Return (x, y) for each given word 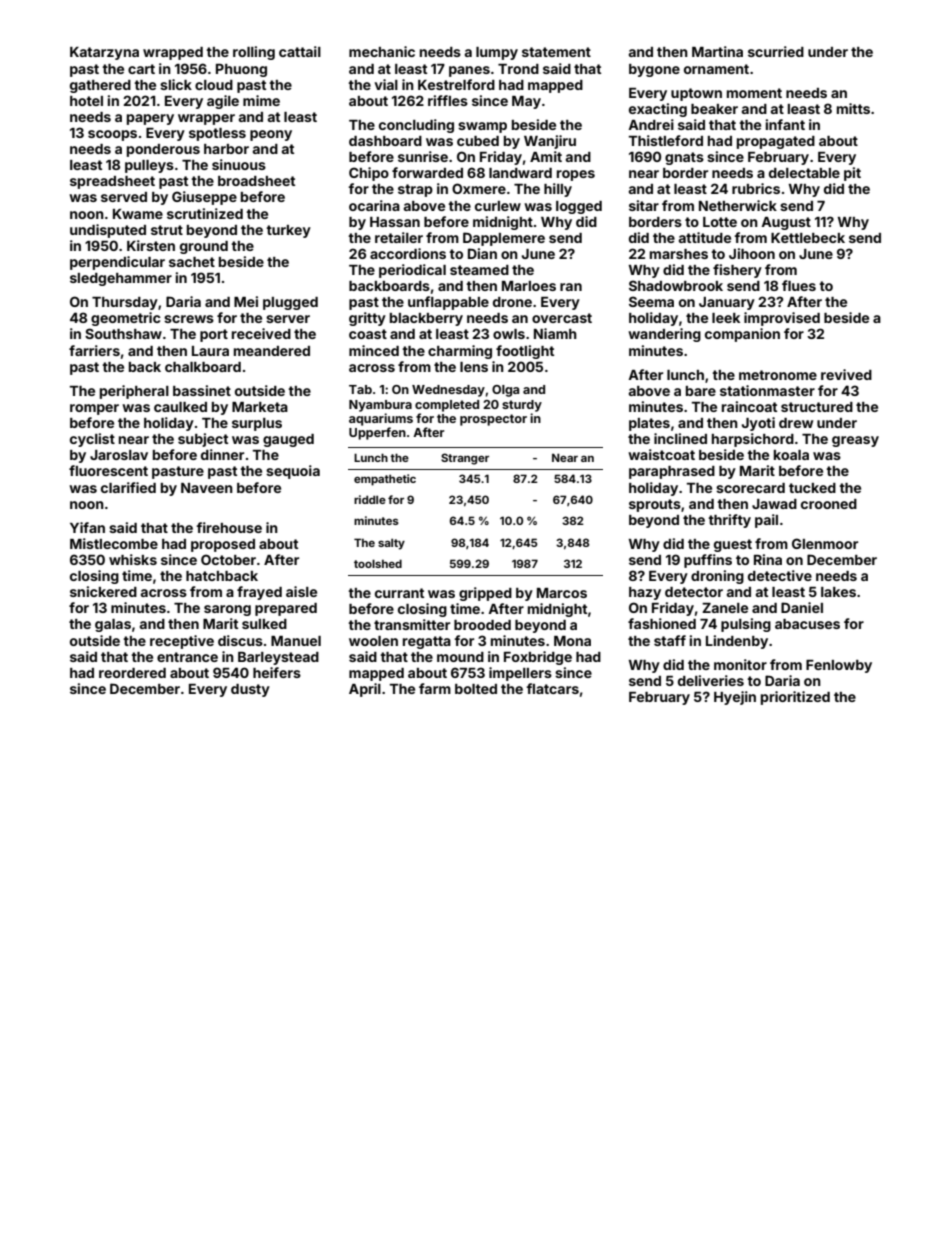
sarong (227, 610)
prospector (493, 420)
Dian (482, 253)
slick (176, 84)
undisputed (108, 231)
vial (386, 84)
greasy (855, 441)
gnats (684, 158)
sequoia (293, 472)
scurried (776, 51)
